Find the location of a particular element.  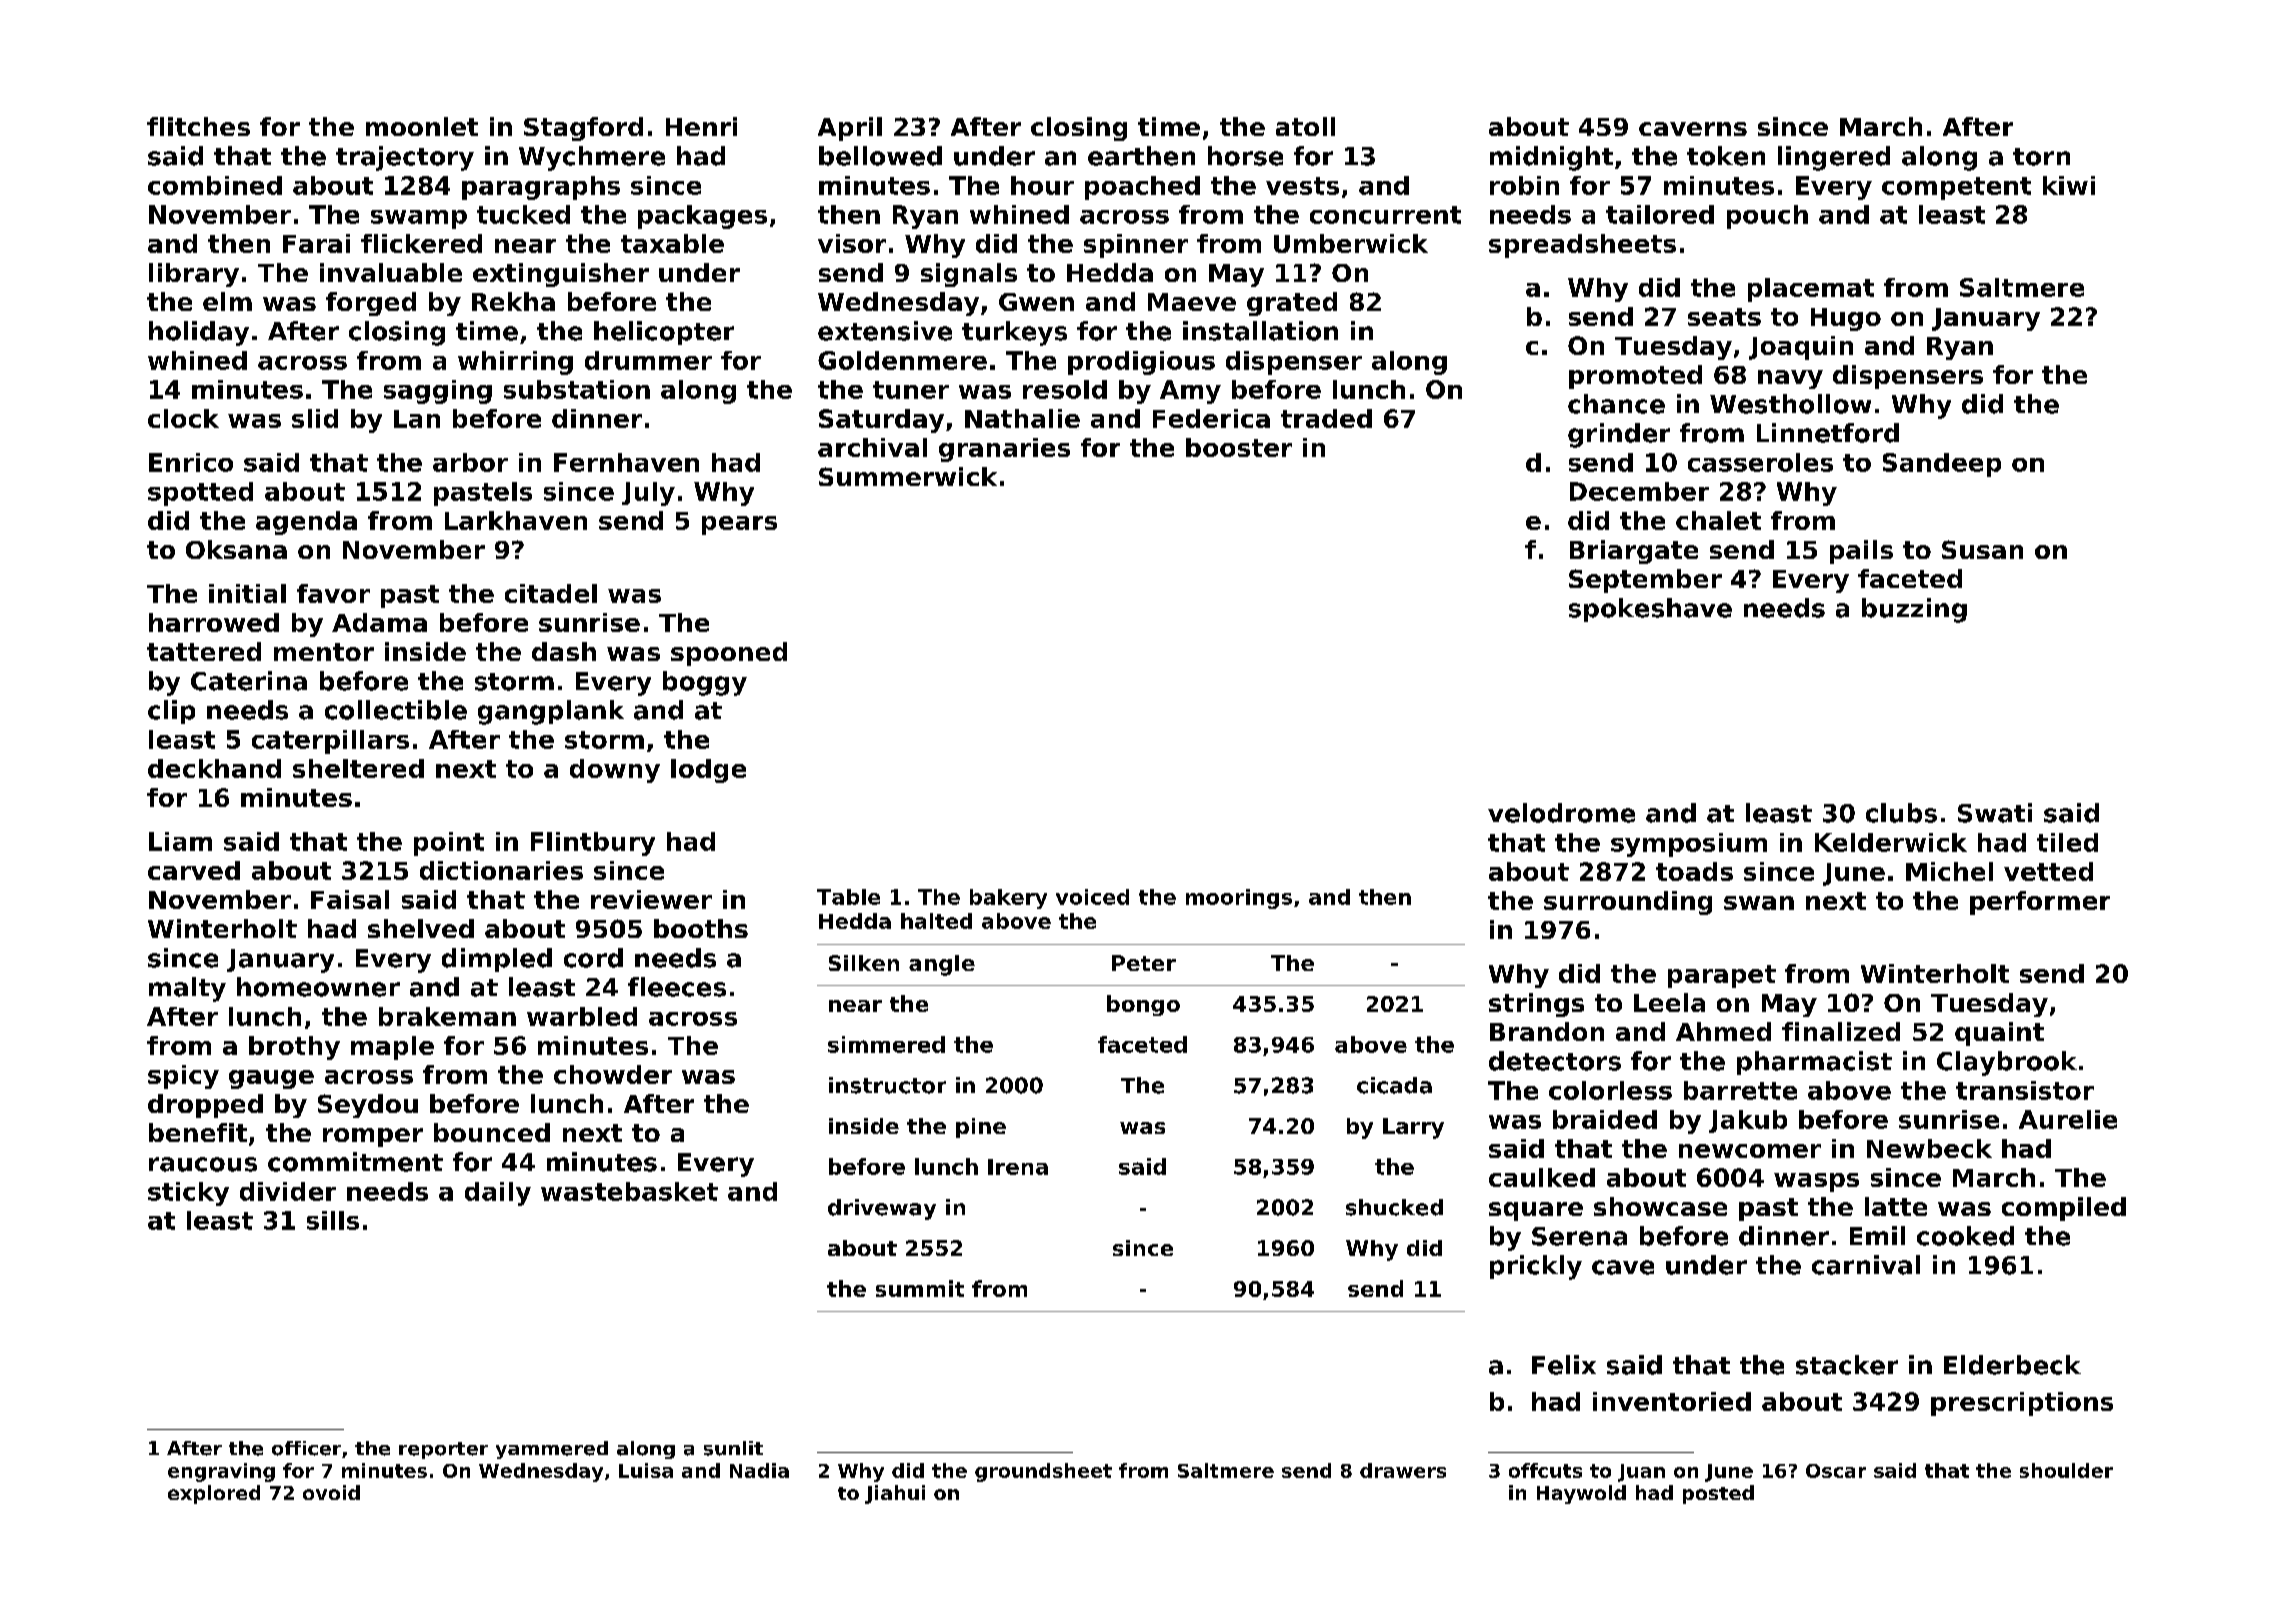

Stagford is located at coordinates (583, 129).
